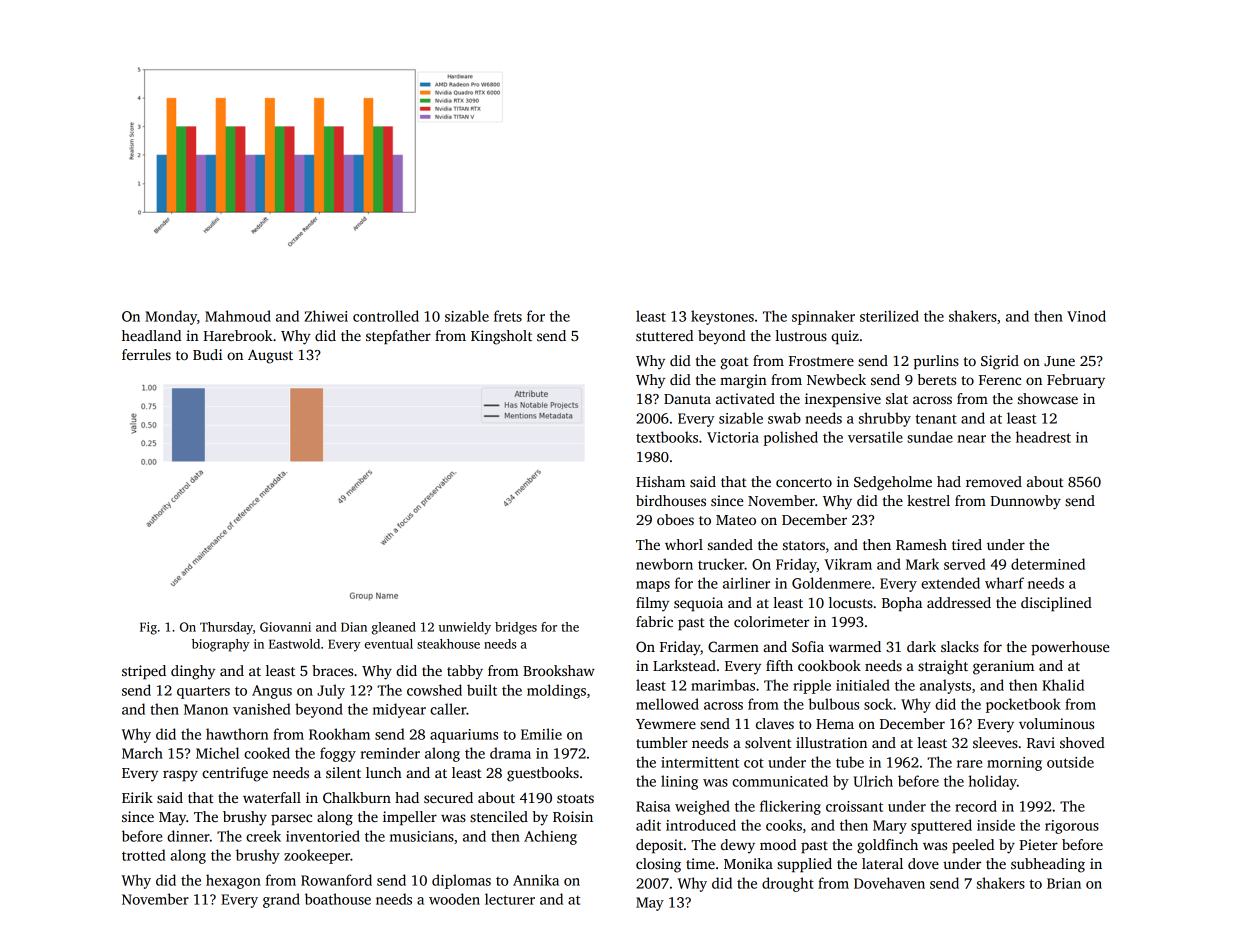 Image resolution: width=1233 pixels, height=952 pixels. Describe the element at coordinates (285, 627) in the screenshot. I see `Giovanni` at that location.
